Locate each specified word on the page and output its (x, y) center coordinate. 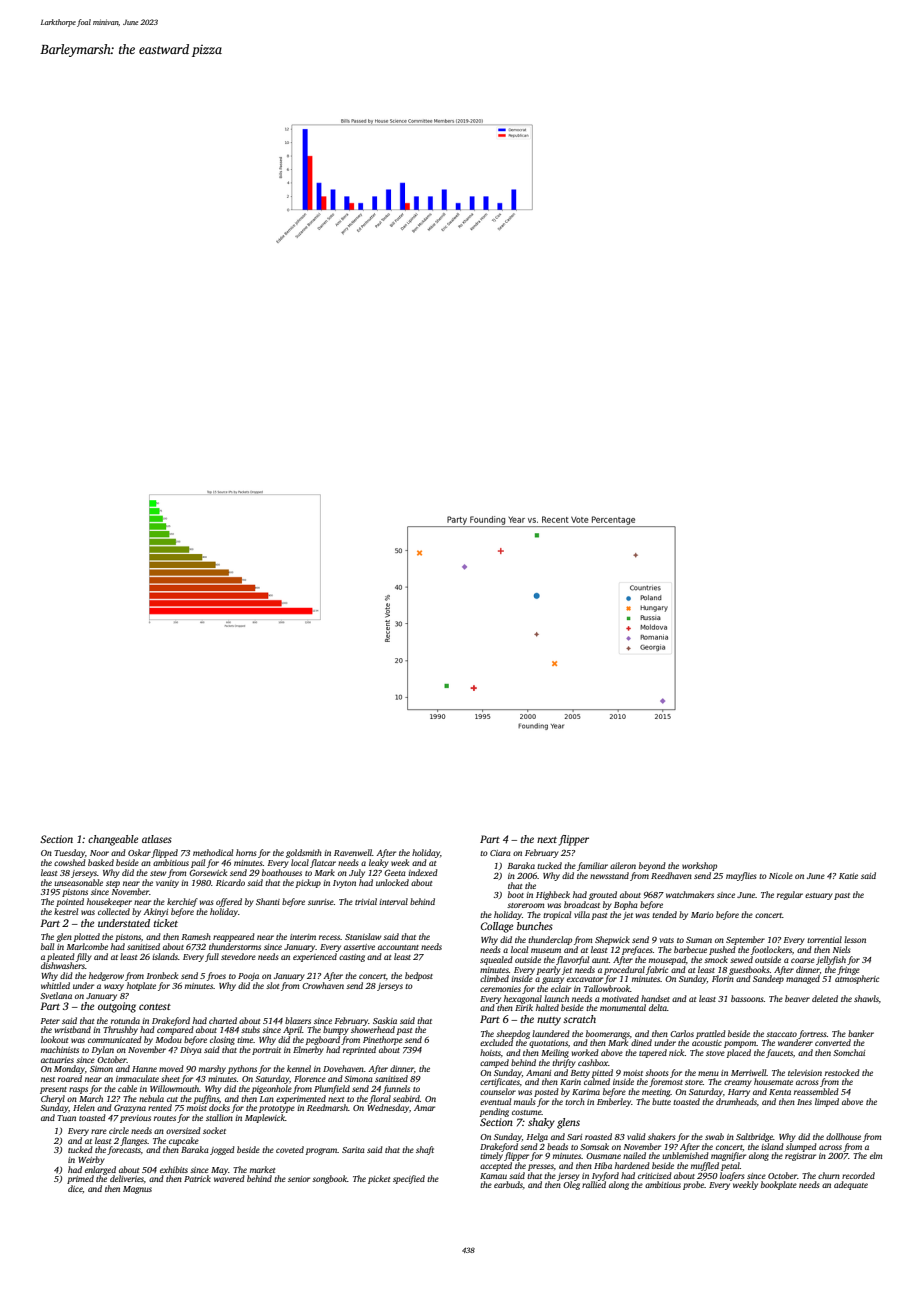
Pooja (248, 977)
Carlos (682, 1033)
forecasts (124, 1150)
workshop (699, 866)
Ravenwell (353, 852)
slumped (801, 1147)
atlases (157, 839)
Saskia (385, 1020)
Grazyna (130, 1108)
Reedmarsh (327, 1107)
